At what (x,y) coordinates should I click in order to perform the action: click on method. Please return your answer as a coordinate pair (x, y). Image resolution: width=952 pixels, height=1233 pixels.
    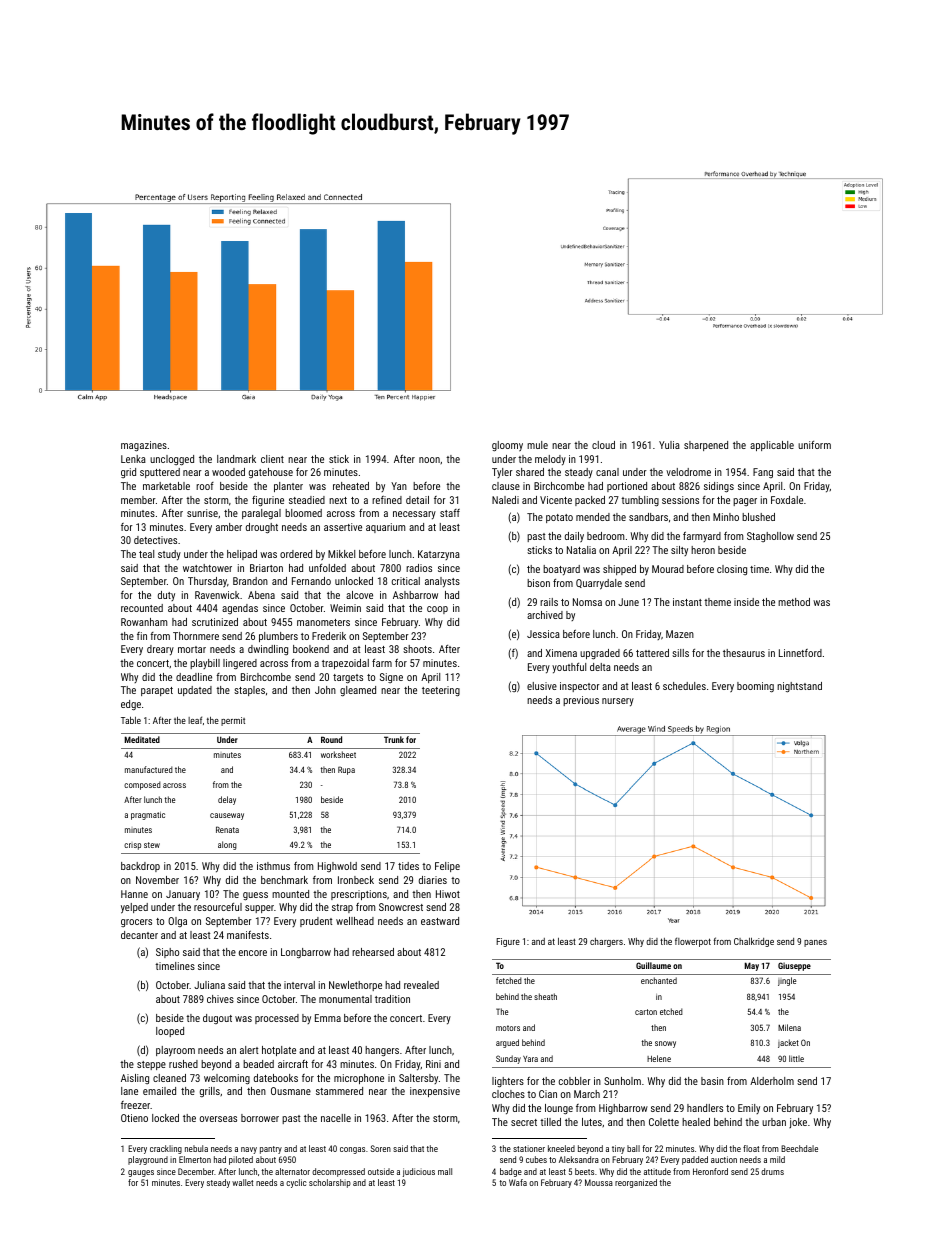
    Looking at the image, I should click on (794, 602).
